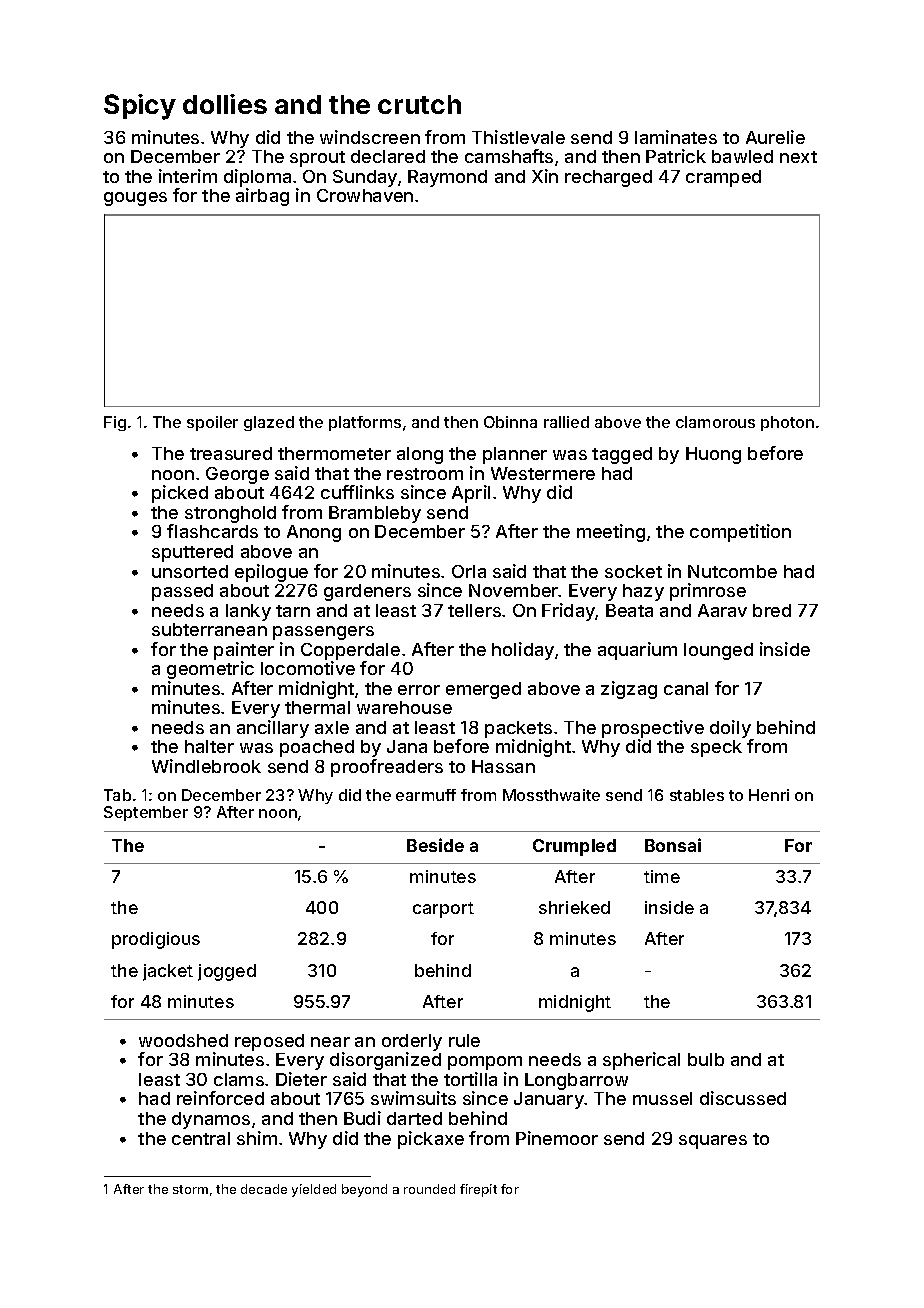  What do you see at coordinates (676, 156) in the page?
I see `Patrick` at bounding box center [676, 156].
